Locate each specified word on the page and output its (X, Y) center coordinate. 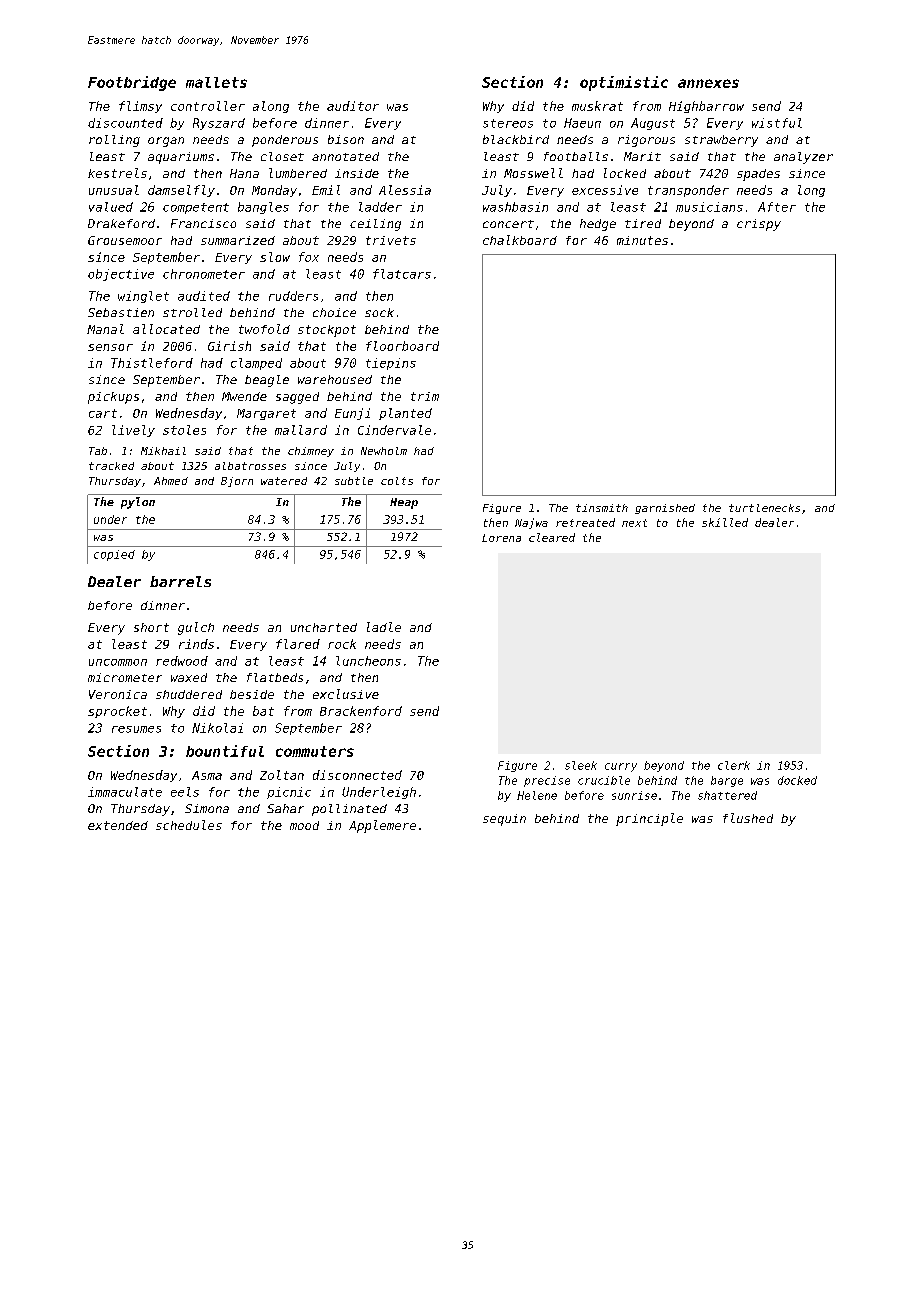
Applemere (382, 826)
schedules (189, 825)
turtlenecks (764, 508)
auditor (353, 106)
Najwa (531, 523)
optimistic (624, 83)
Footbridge (132, 83)
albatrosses (250, 466)
